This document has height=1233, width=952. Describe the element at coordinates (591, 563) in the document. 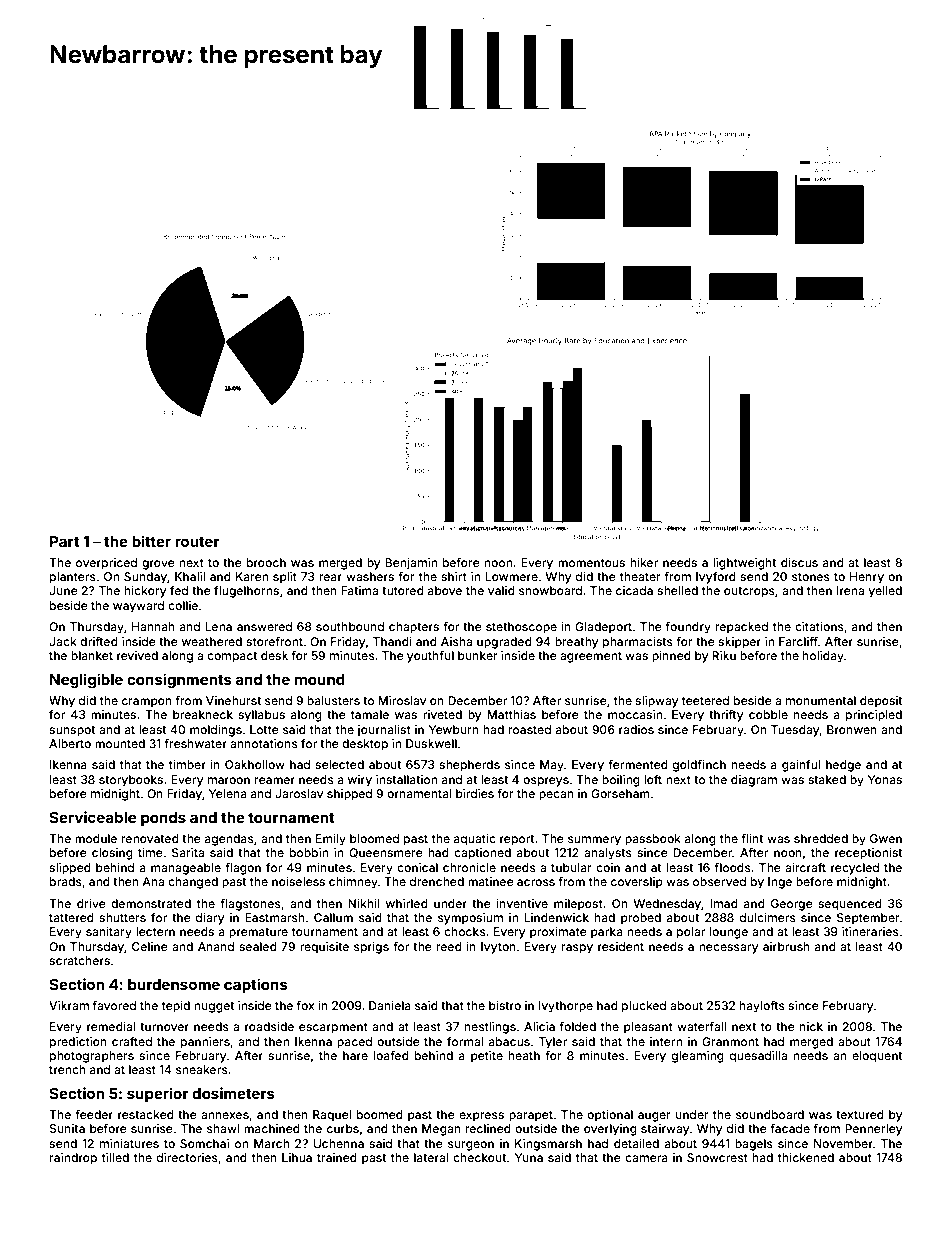

I see `momentous` at that location.
